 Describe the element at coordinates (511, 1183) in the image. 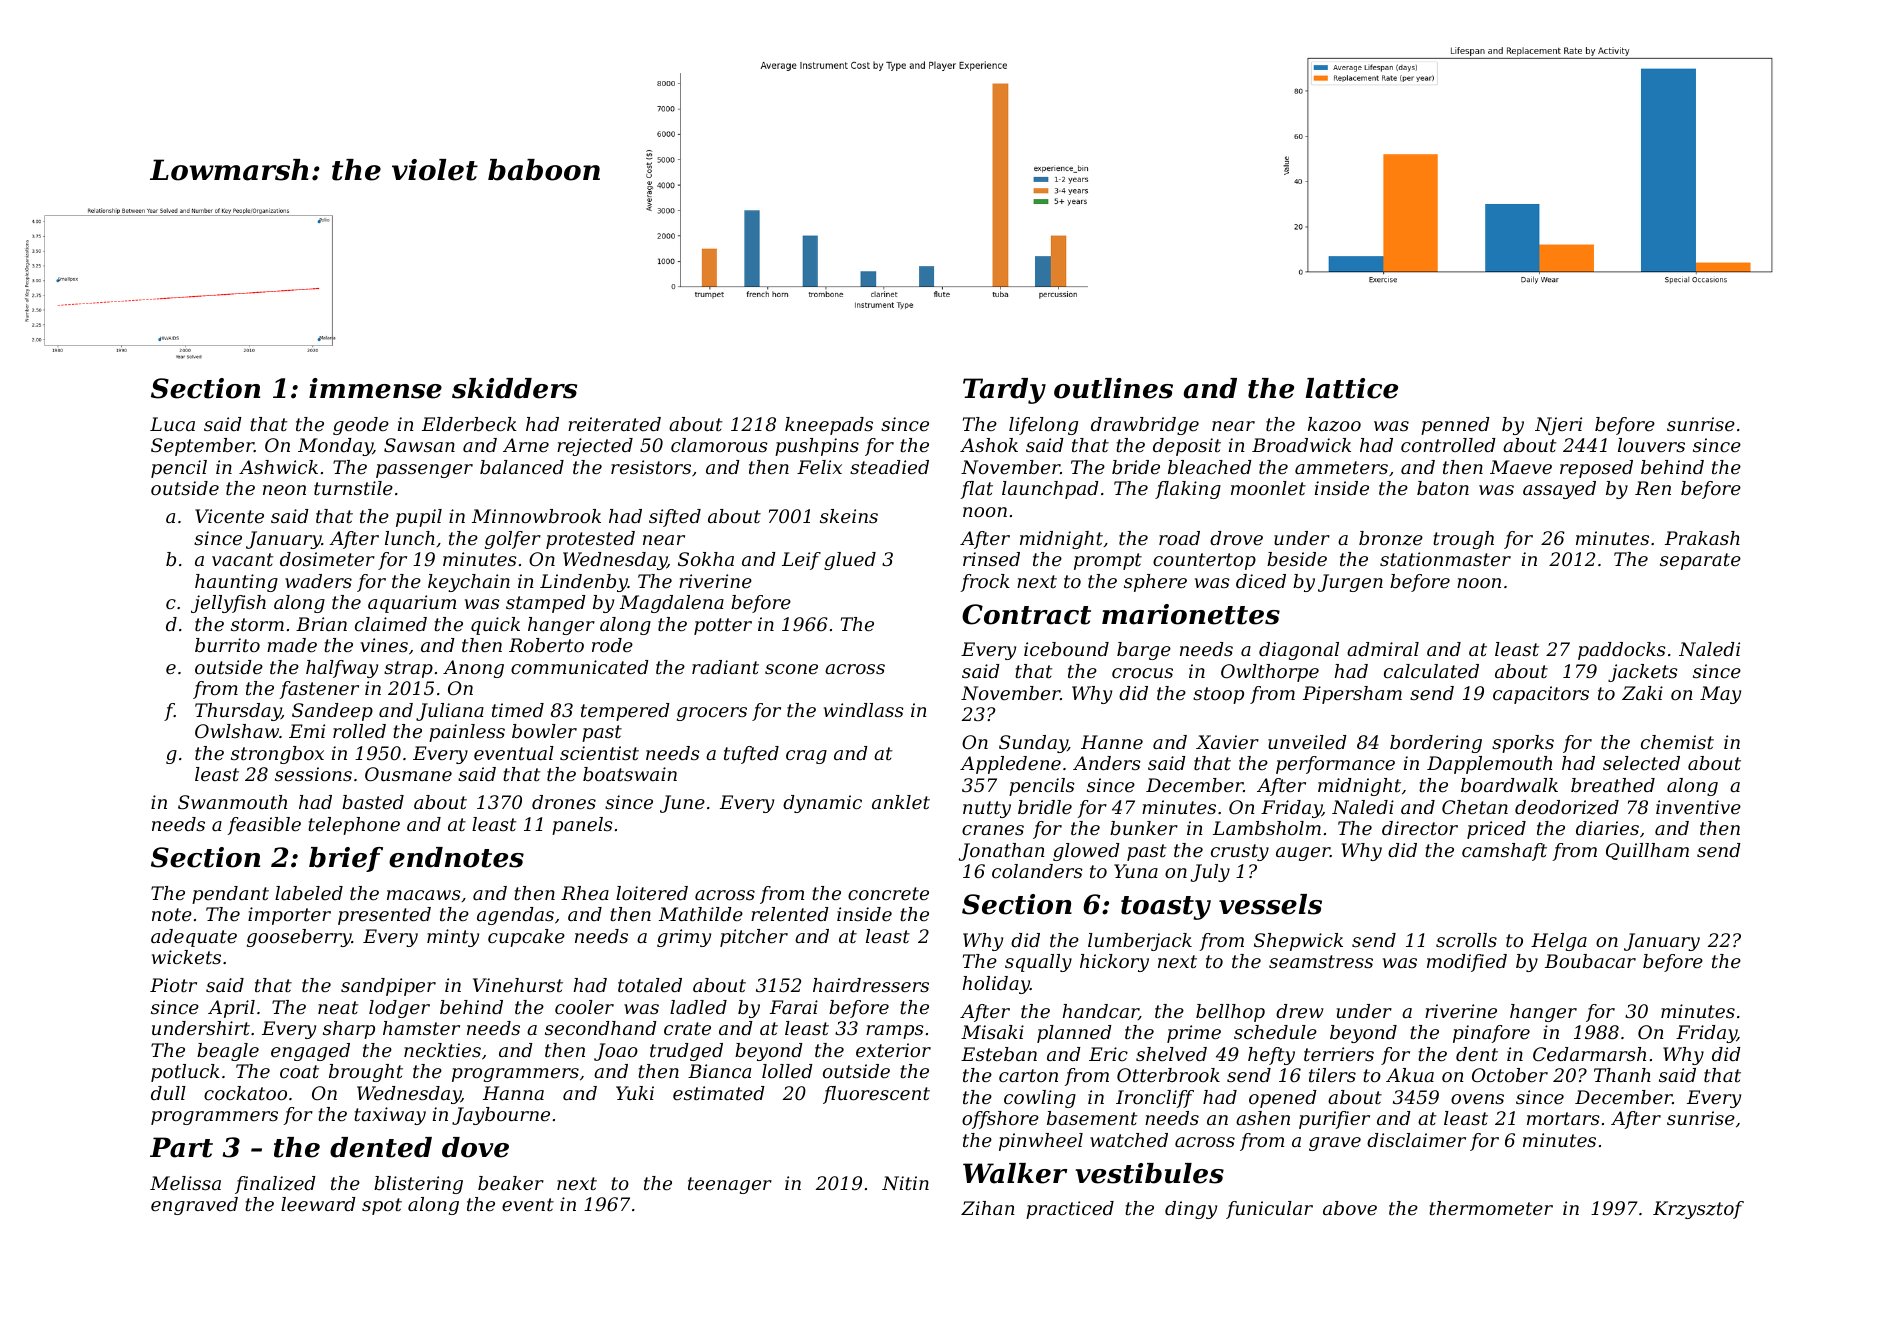

I see `beaker` at that location.
